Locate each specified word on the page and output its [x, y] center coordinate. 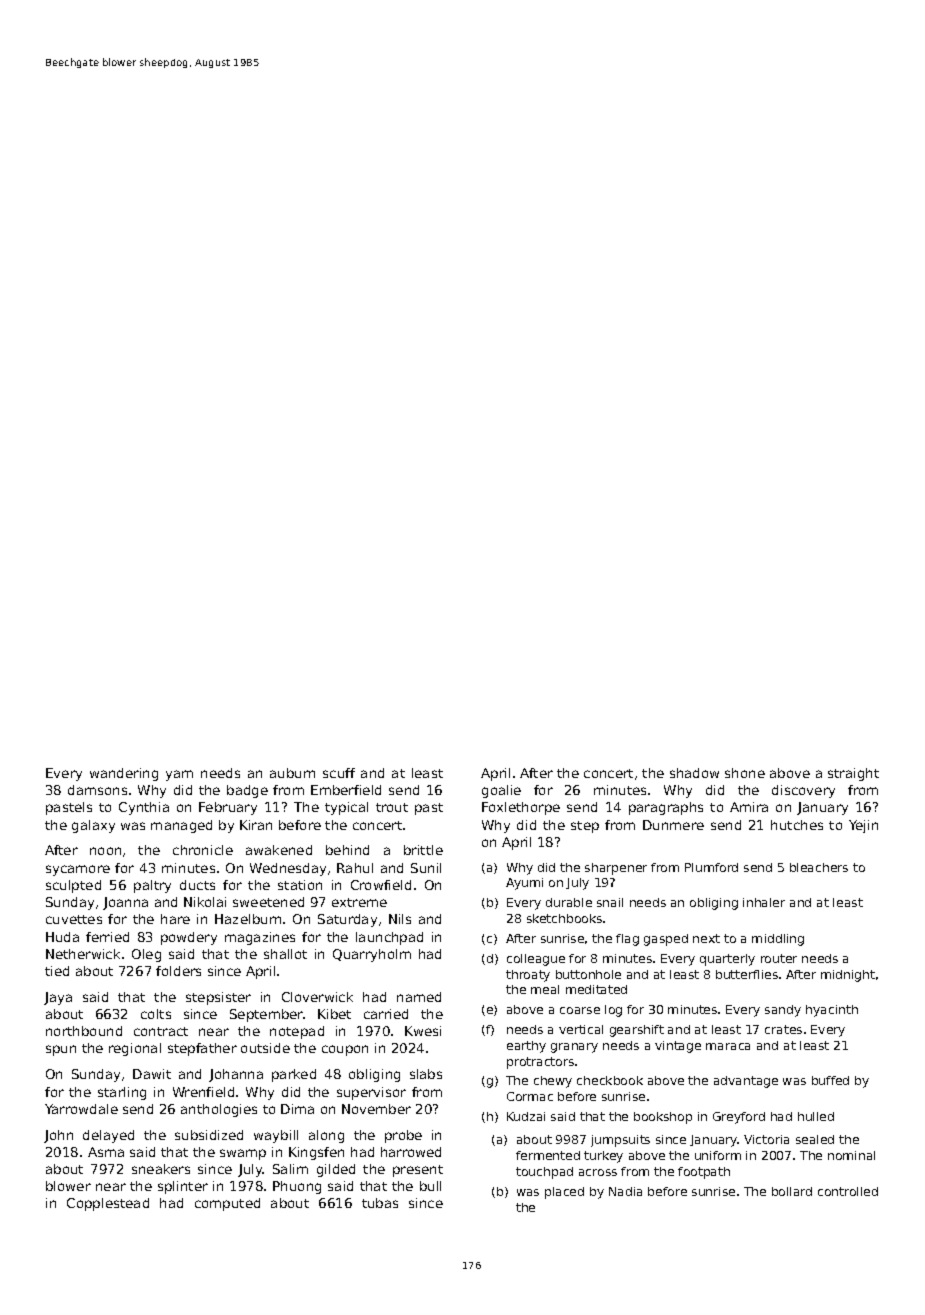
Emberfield [346, 790]
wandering [124, 774]
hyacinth [832, 1011]
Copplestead [108, 1204]
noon [105, 851]
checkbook [610, 1080]
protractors [540, 1063]
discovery [803, 791]
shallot [285, 954]
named [419, 997]
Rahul [355, 868]
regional [135, 1049]
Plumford [711, 867]
